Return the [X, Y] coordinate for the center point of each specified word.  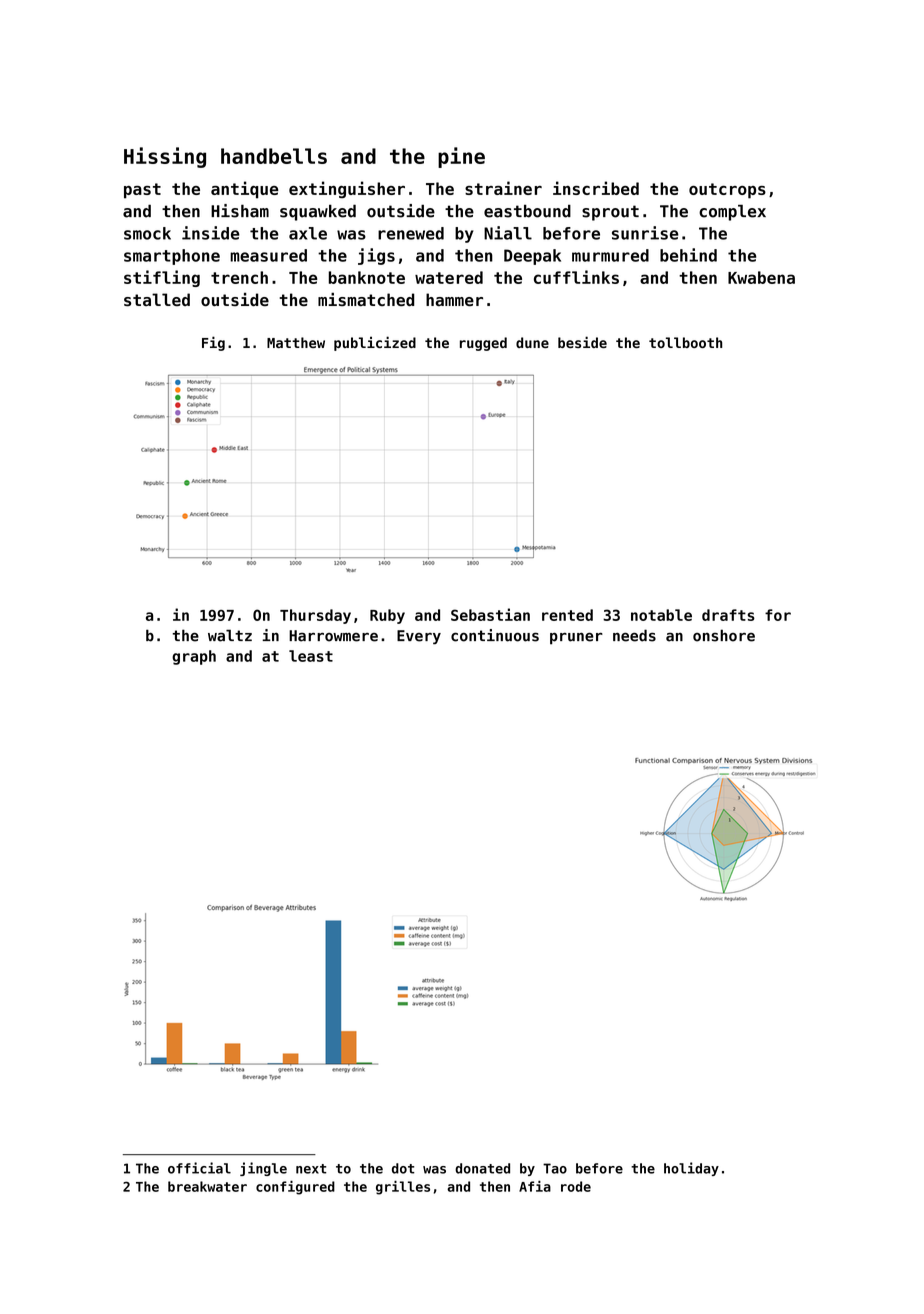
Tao [555, 1168]
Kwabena [761, 277]
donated [482, 1168]
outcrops [727, 191]
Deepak [532, 257]
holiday [691, 1169]
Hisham [240, 211]
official [199, 1168]
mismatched [366, 299]
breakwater [207, 1186]
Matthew [296, 342]
